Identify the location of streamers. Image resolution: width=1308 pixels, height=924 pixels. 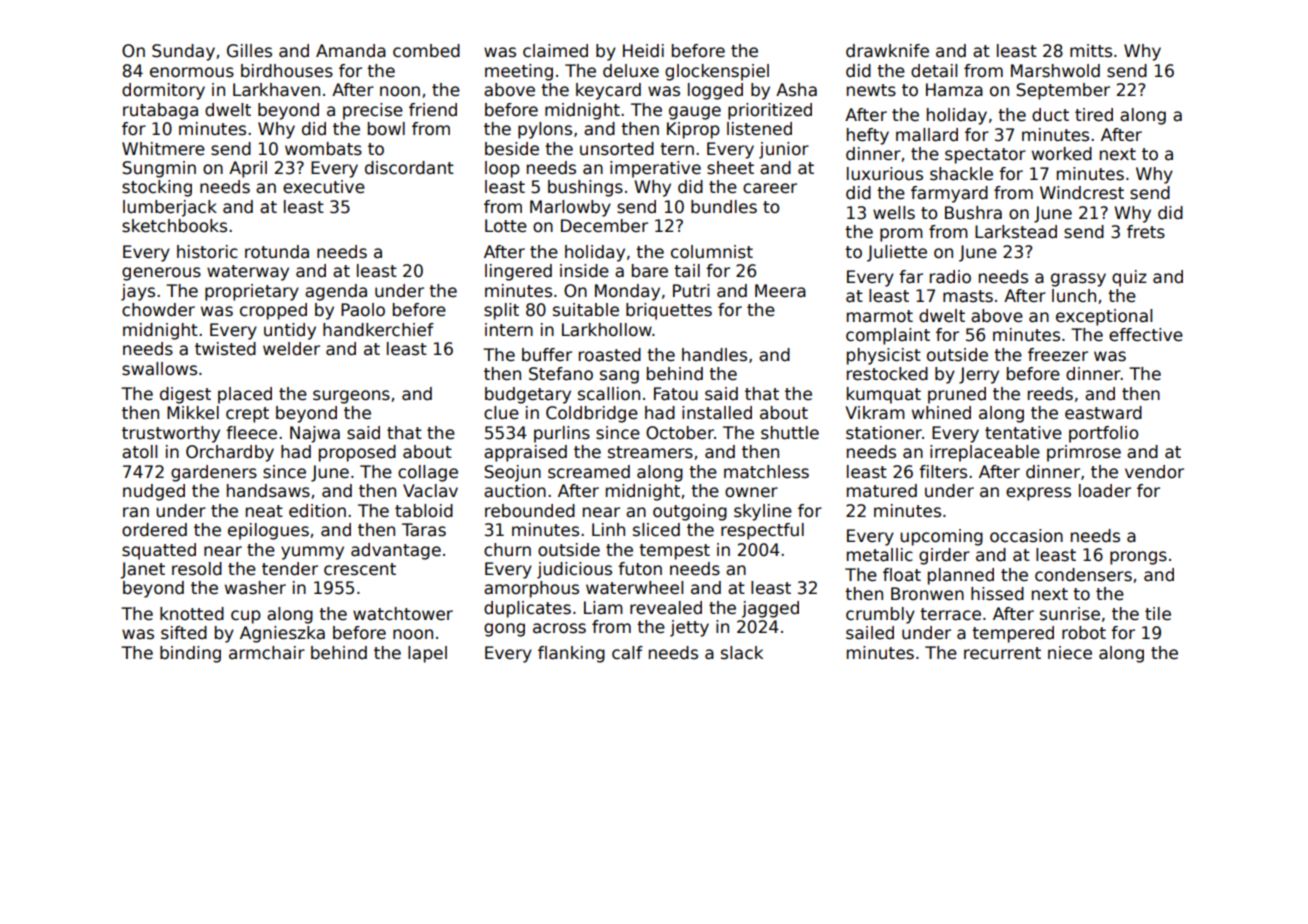
(650, 452).
